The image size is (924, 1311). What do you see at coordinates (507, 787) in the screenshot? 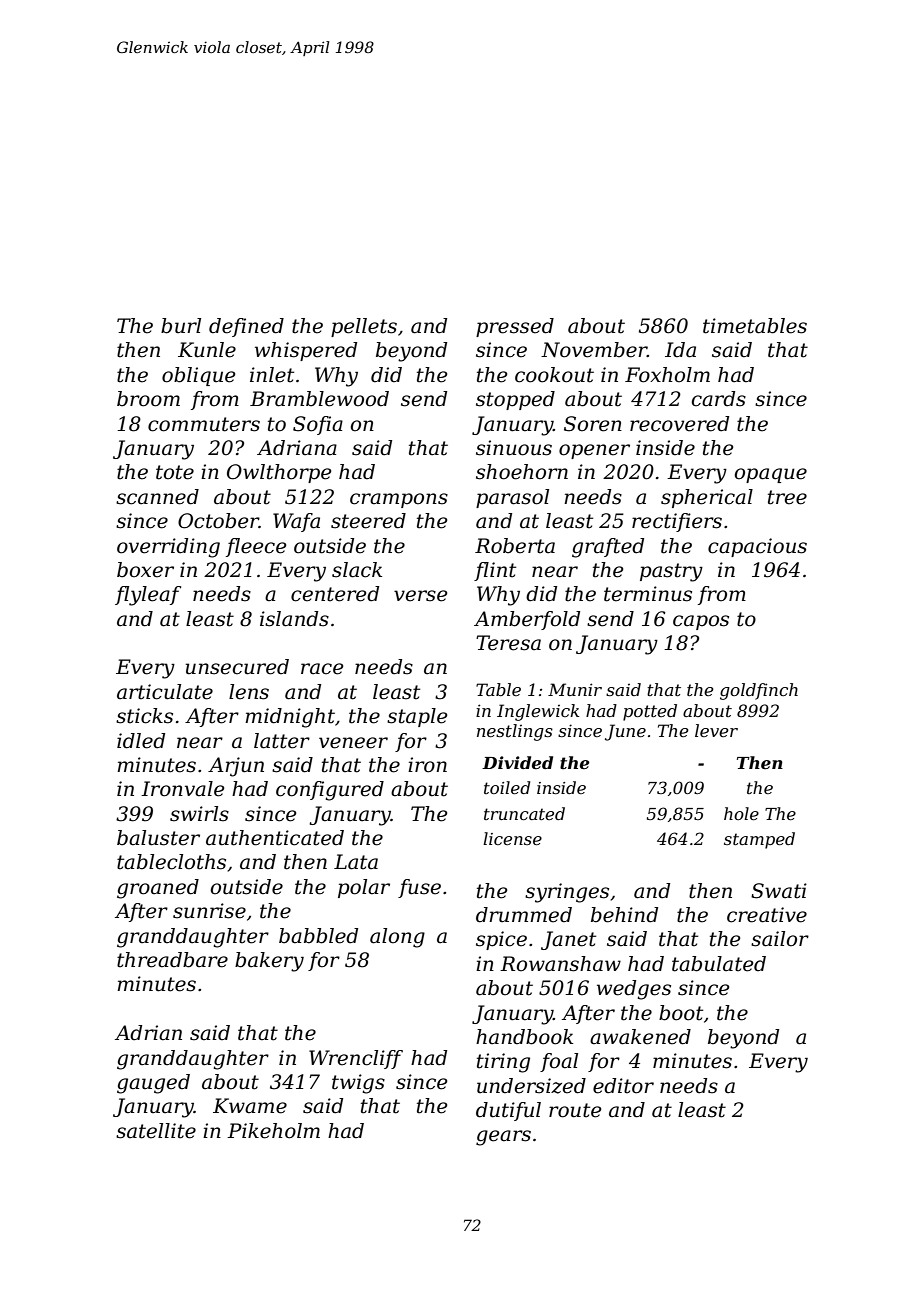
I see `toiled` at bounding box center [507, 787].
